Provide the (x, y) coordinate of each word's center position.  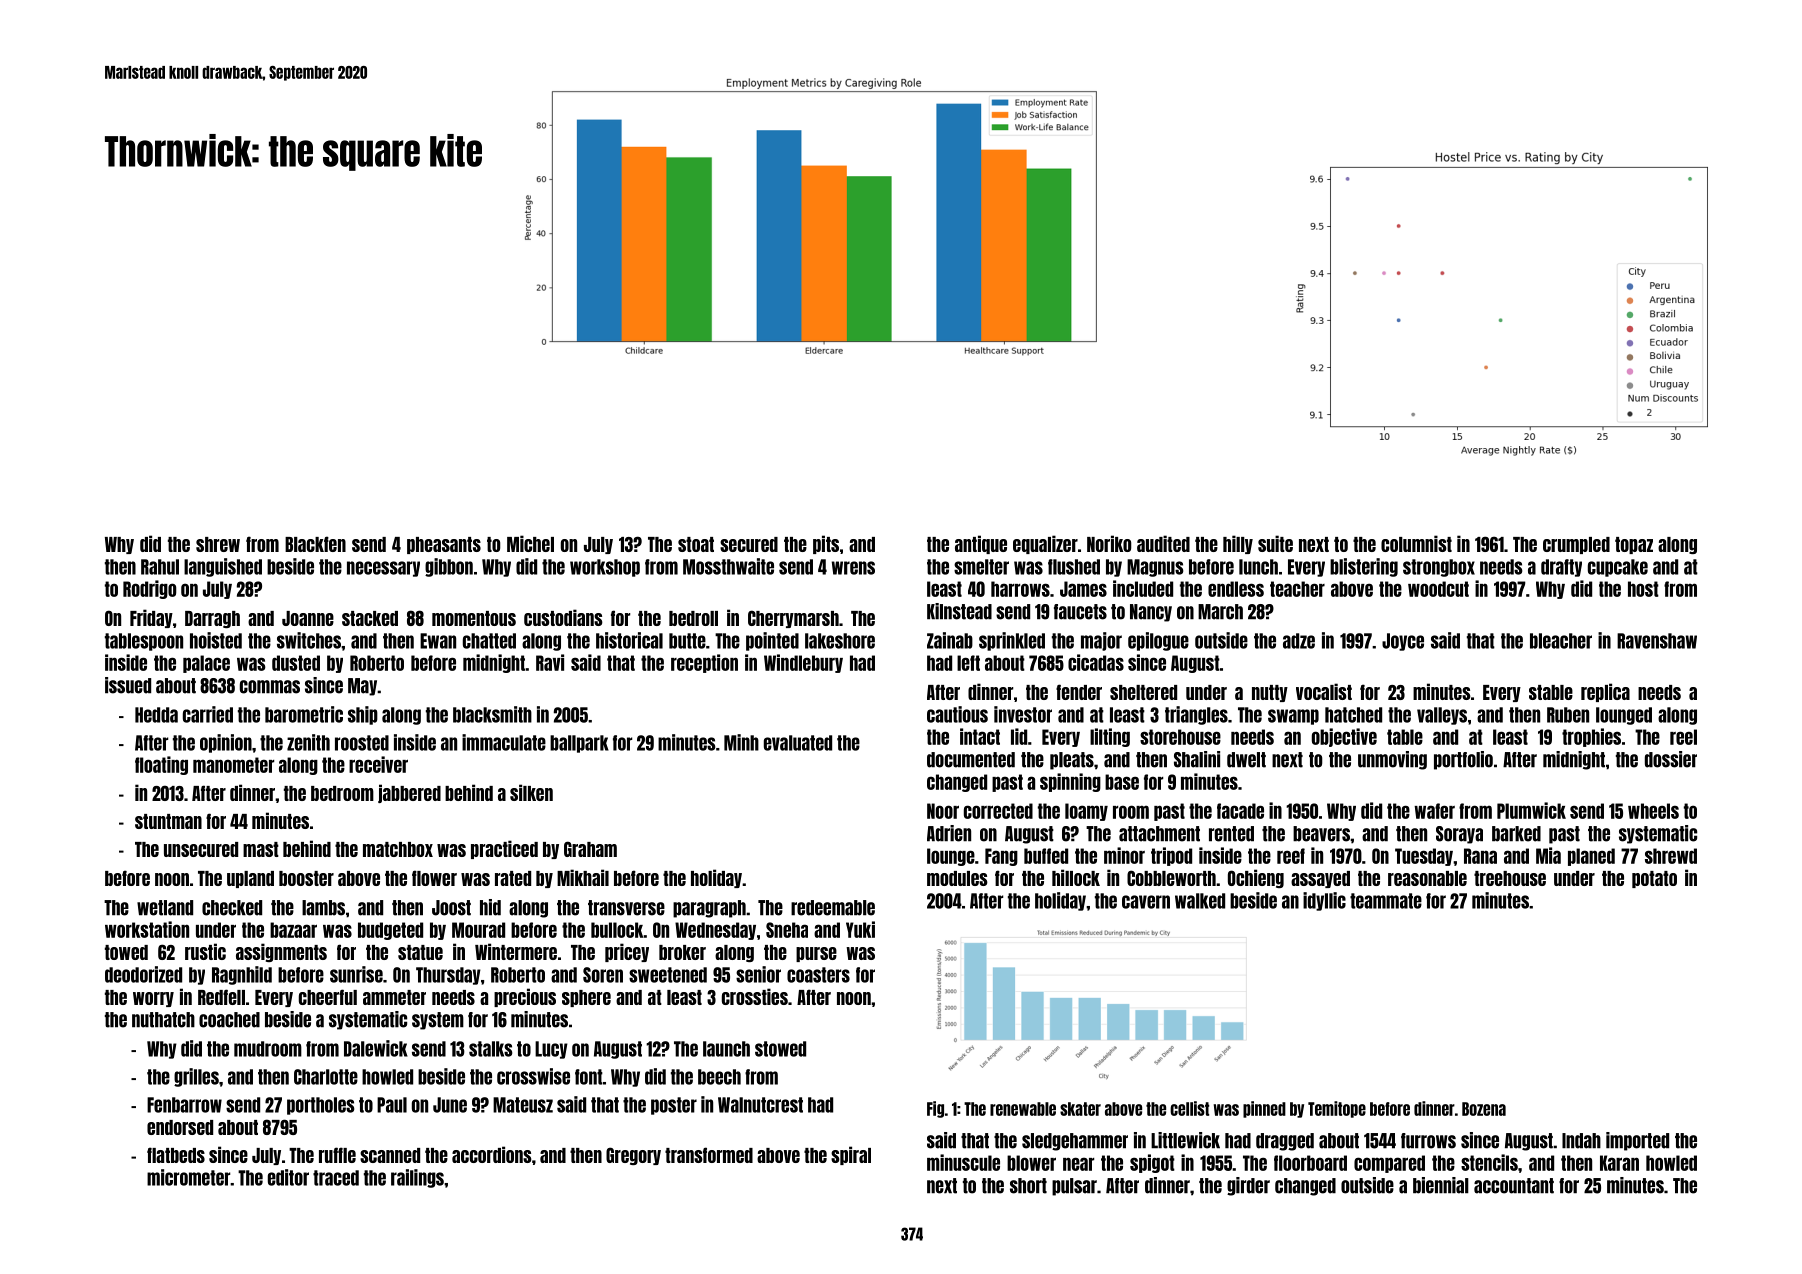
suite (1275, 543)
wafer (1434, 811)
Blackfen (315, 544)
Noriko (1109, 543)
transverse (626, 908)
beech (719, 1077)
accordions (492, 1154)
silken (531, 792)
